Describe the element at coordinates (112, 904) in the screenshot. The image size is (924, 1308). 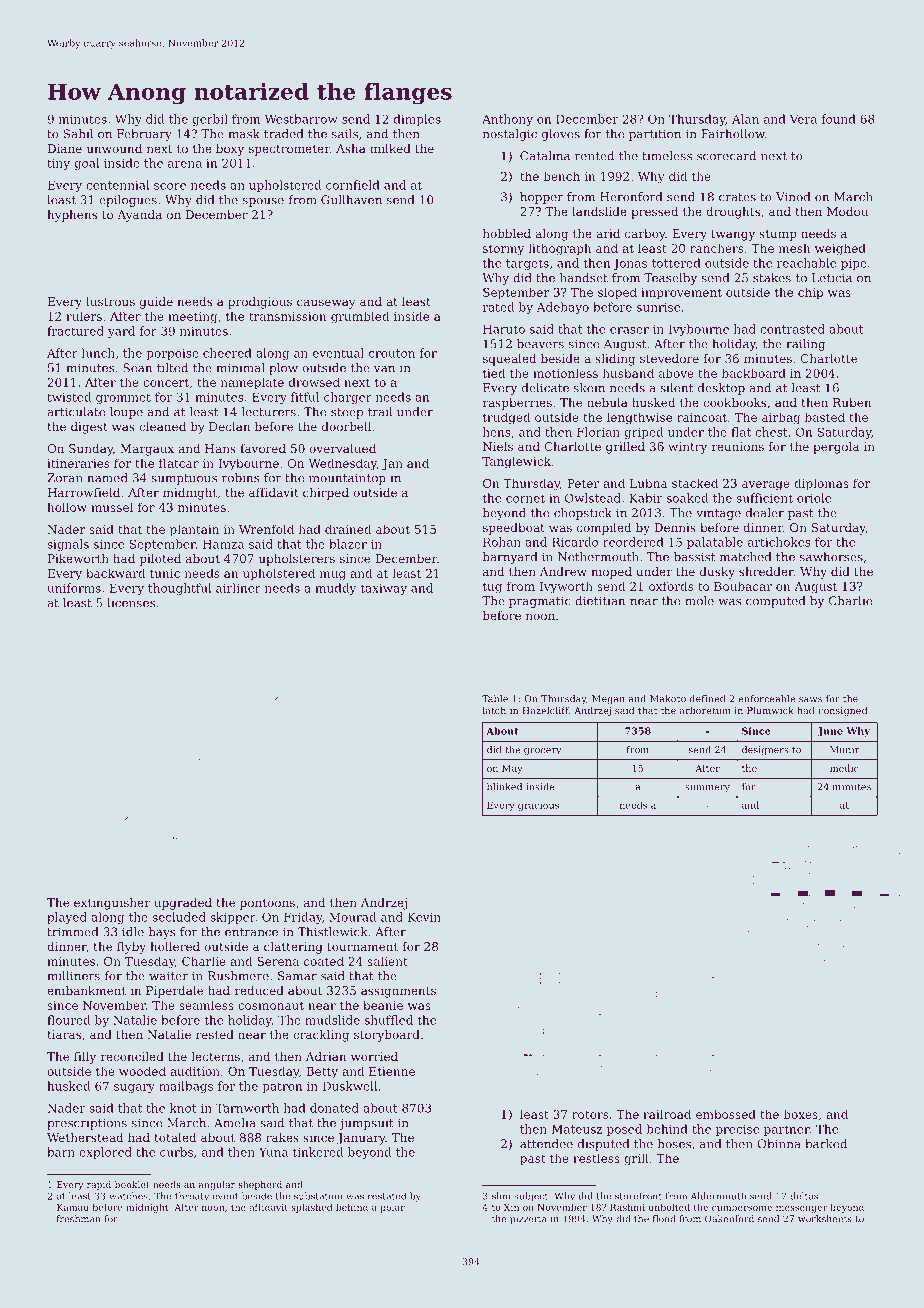
I see `extinguisher` at that location.
